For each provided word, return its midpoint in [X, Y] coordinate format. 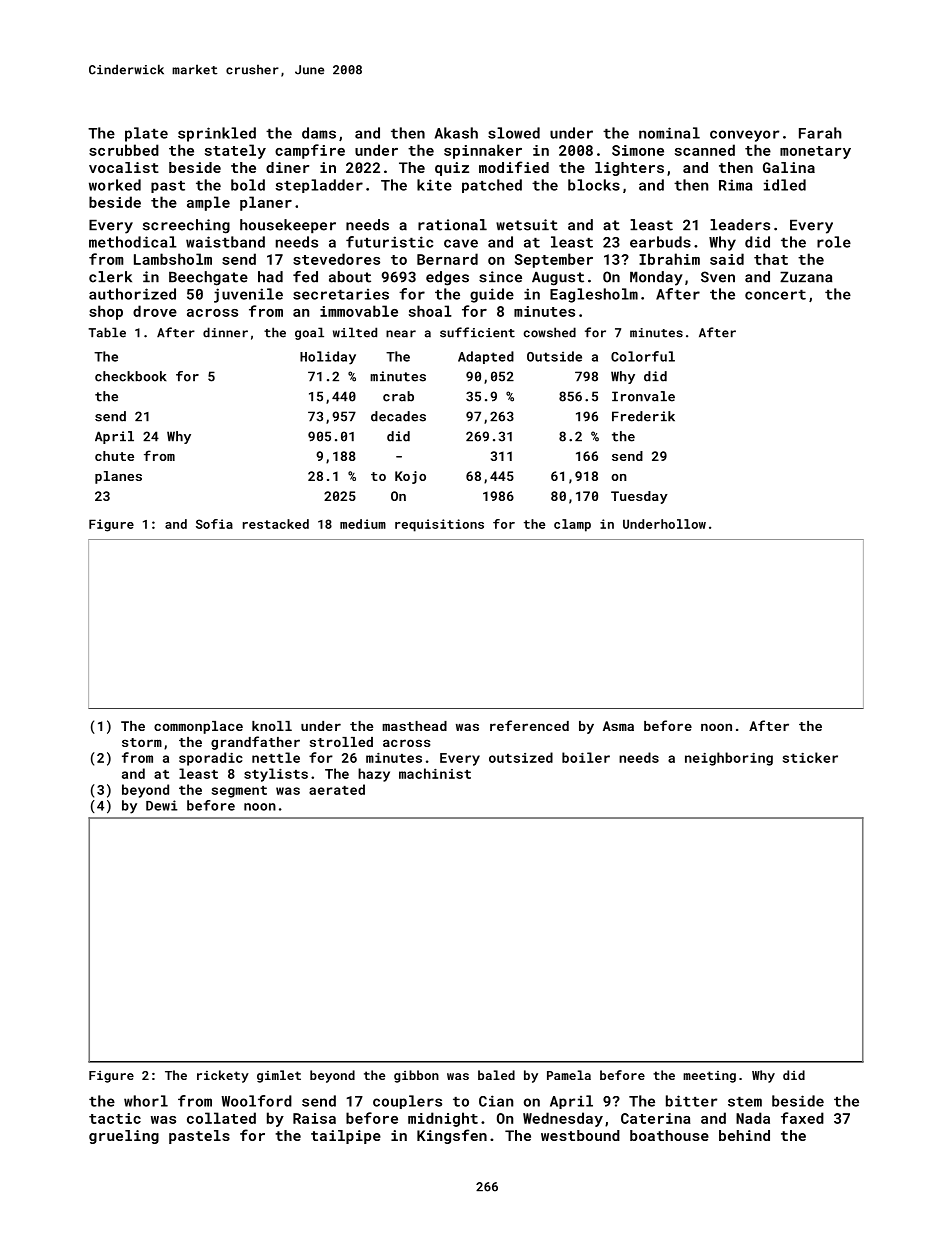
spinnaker [483, 151]
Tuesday [639, 497]
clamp [572, 525]
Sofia [214, 524]
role [834, 242]
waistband [225, 242]
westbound [580, 1135]
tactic [115, 1118]
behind [744, 1135]
